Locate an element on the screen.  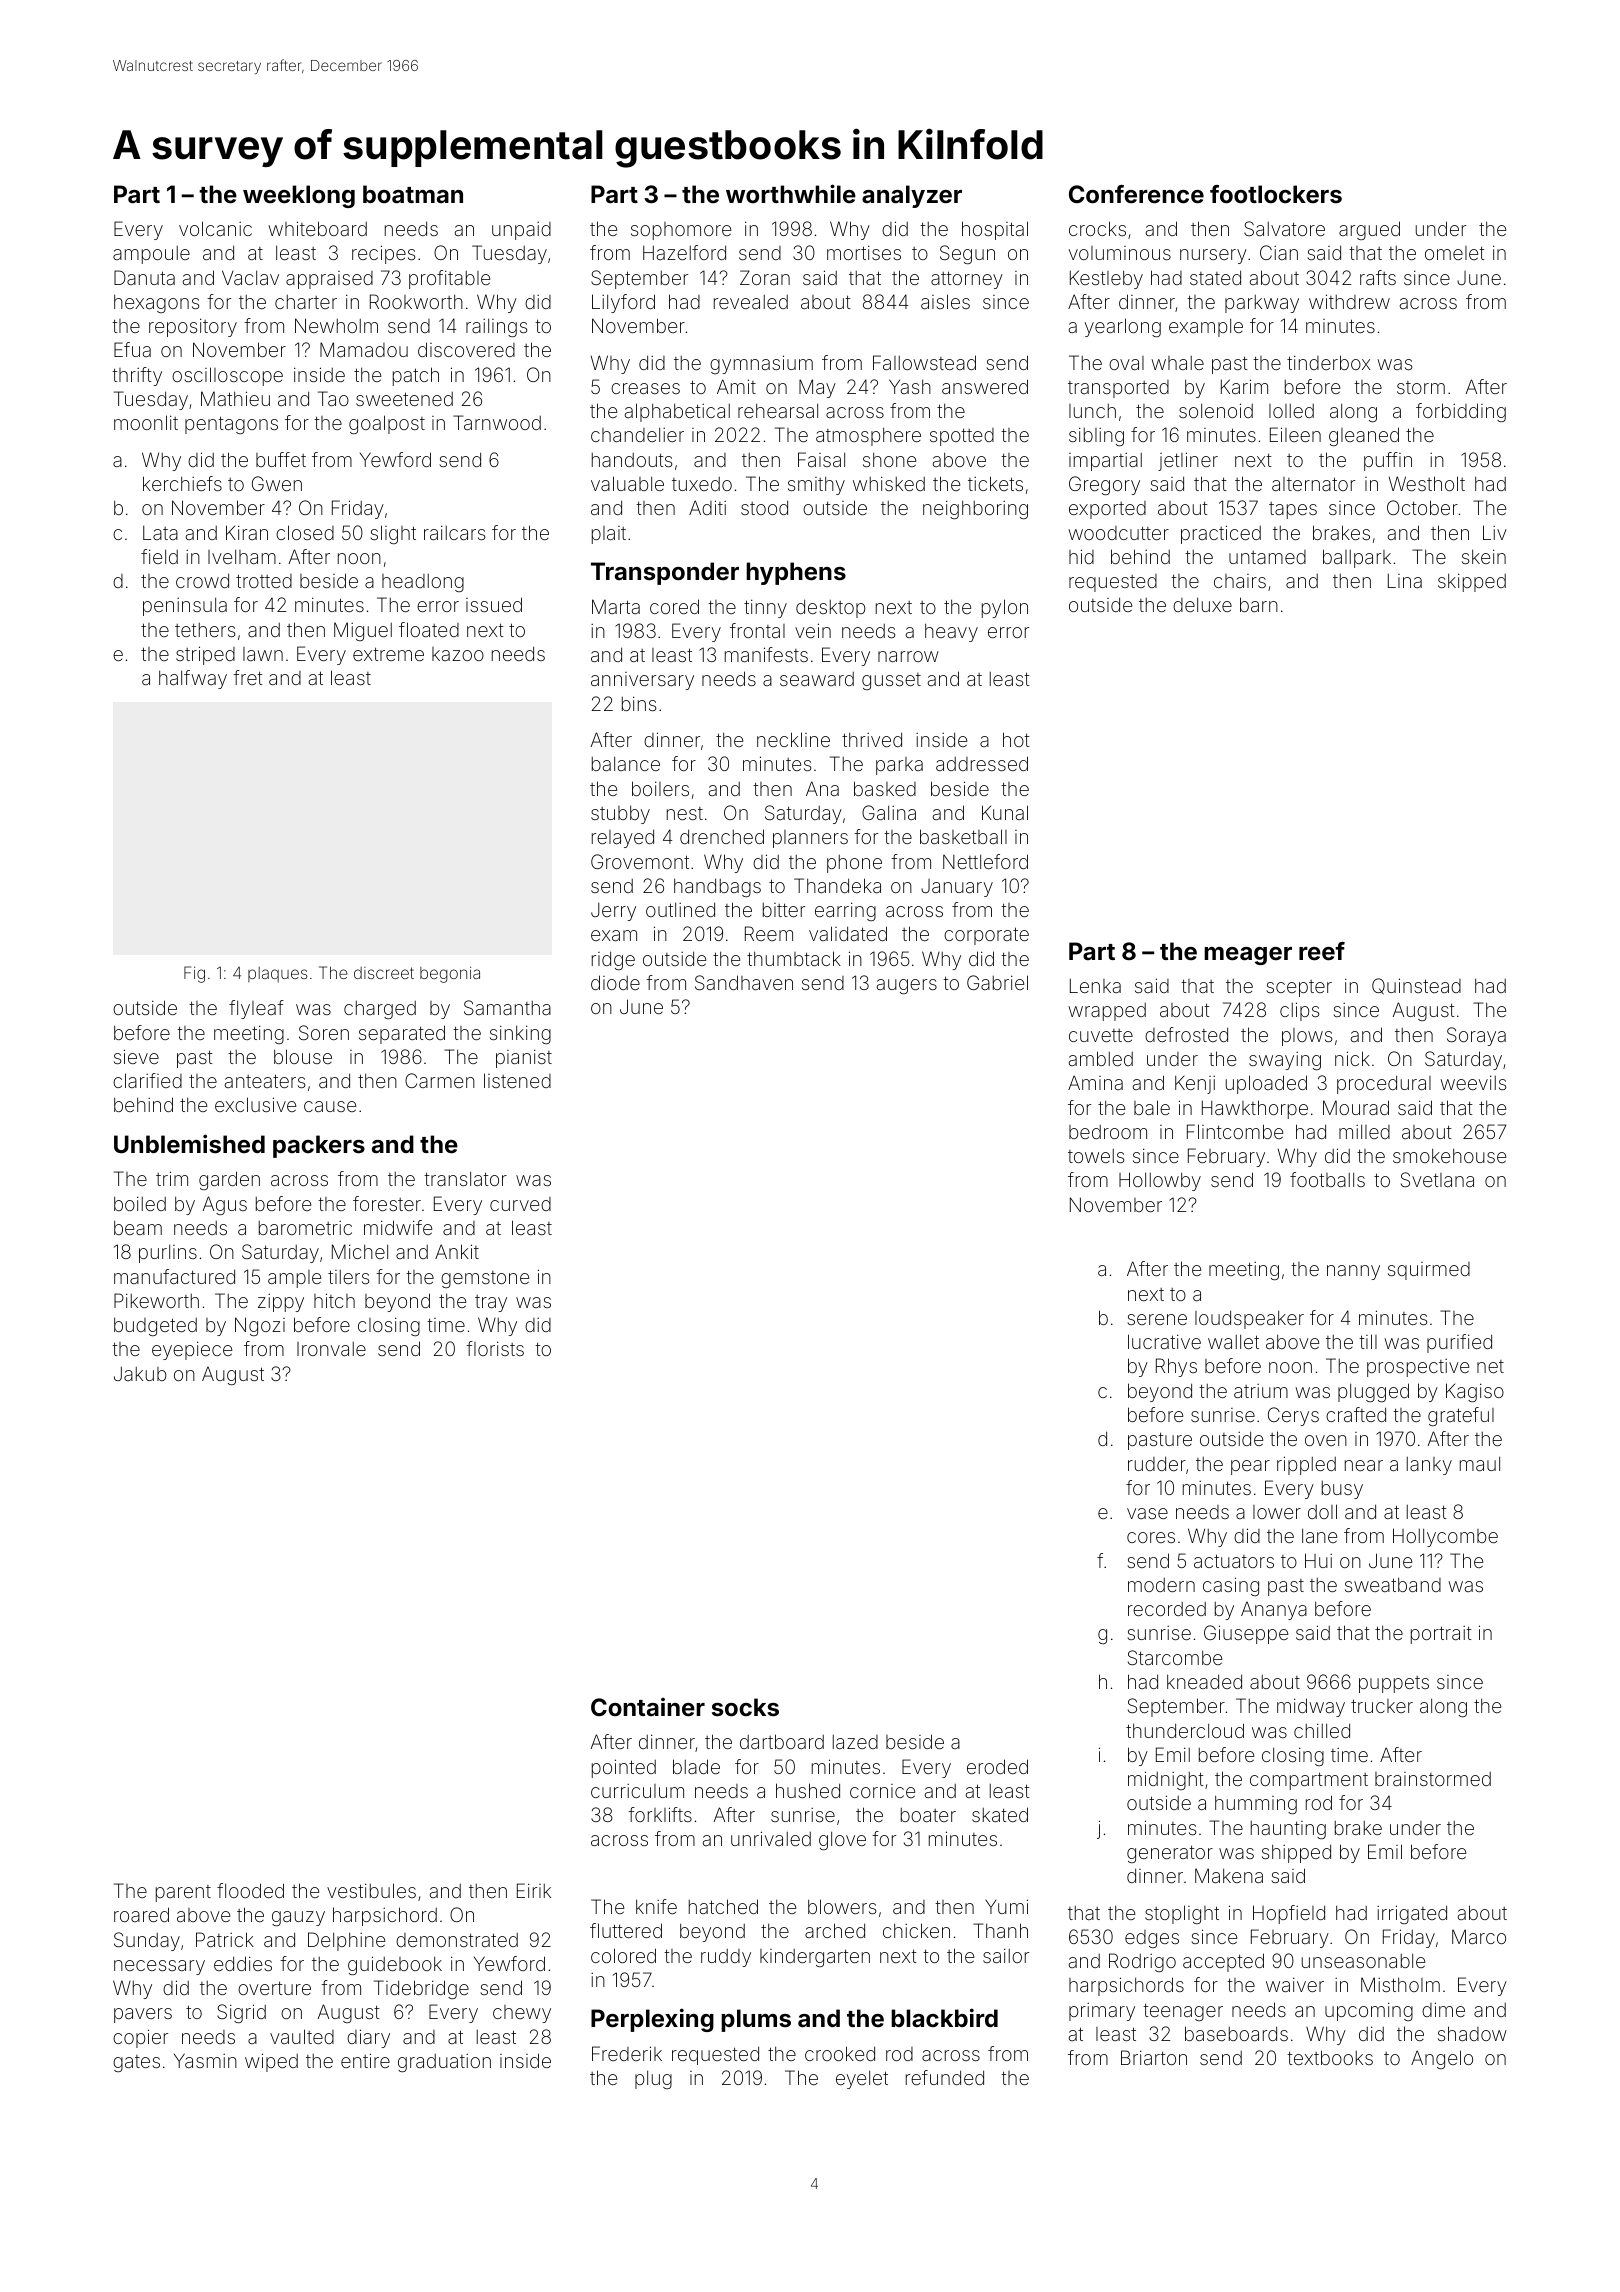
blouse is located at coordinates (303, 1056).
